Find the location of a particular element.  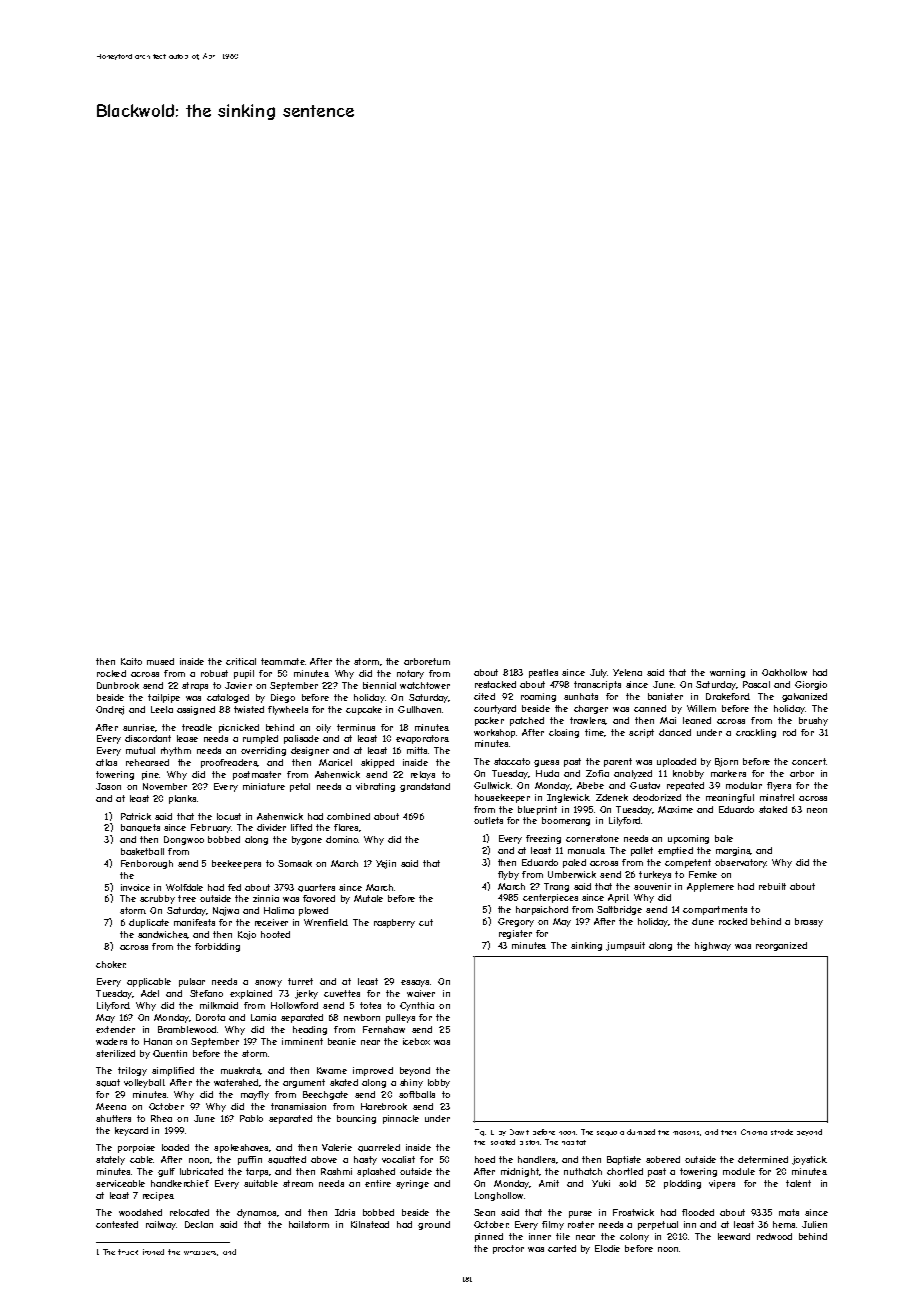

dynamos is located at coordinates (256, 1213).
